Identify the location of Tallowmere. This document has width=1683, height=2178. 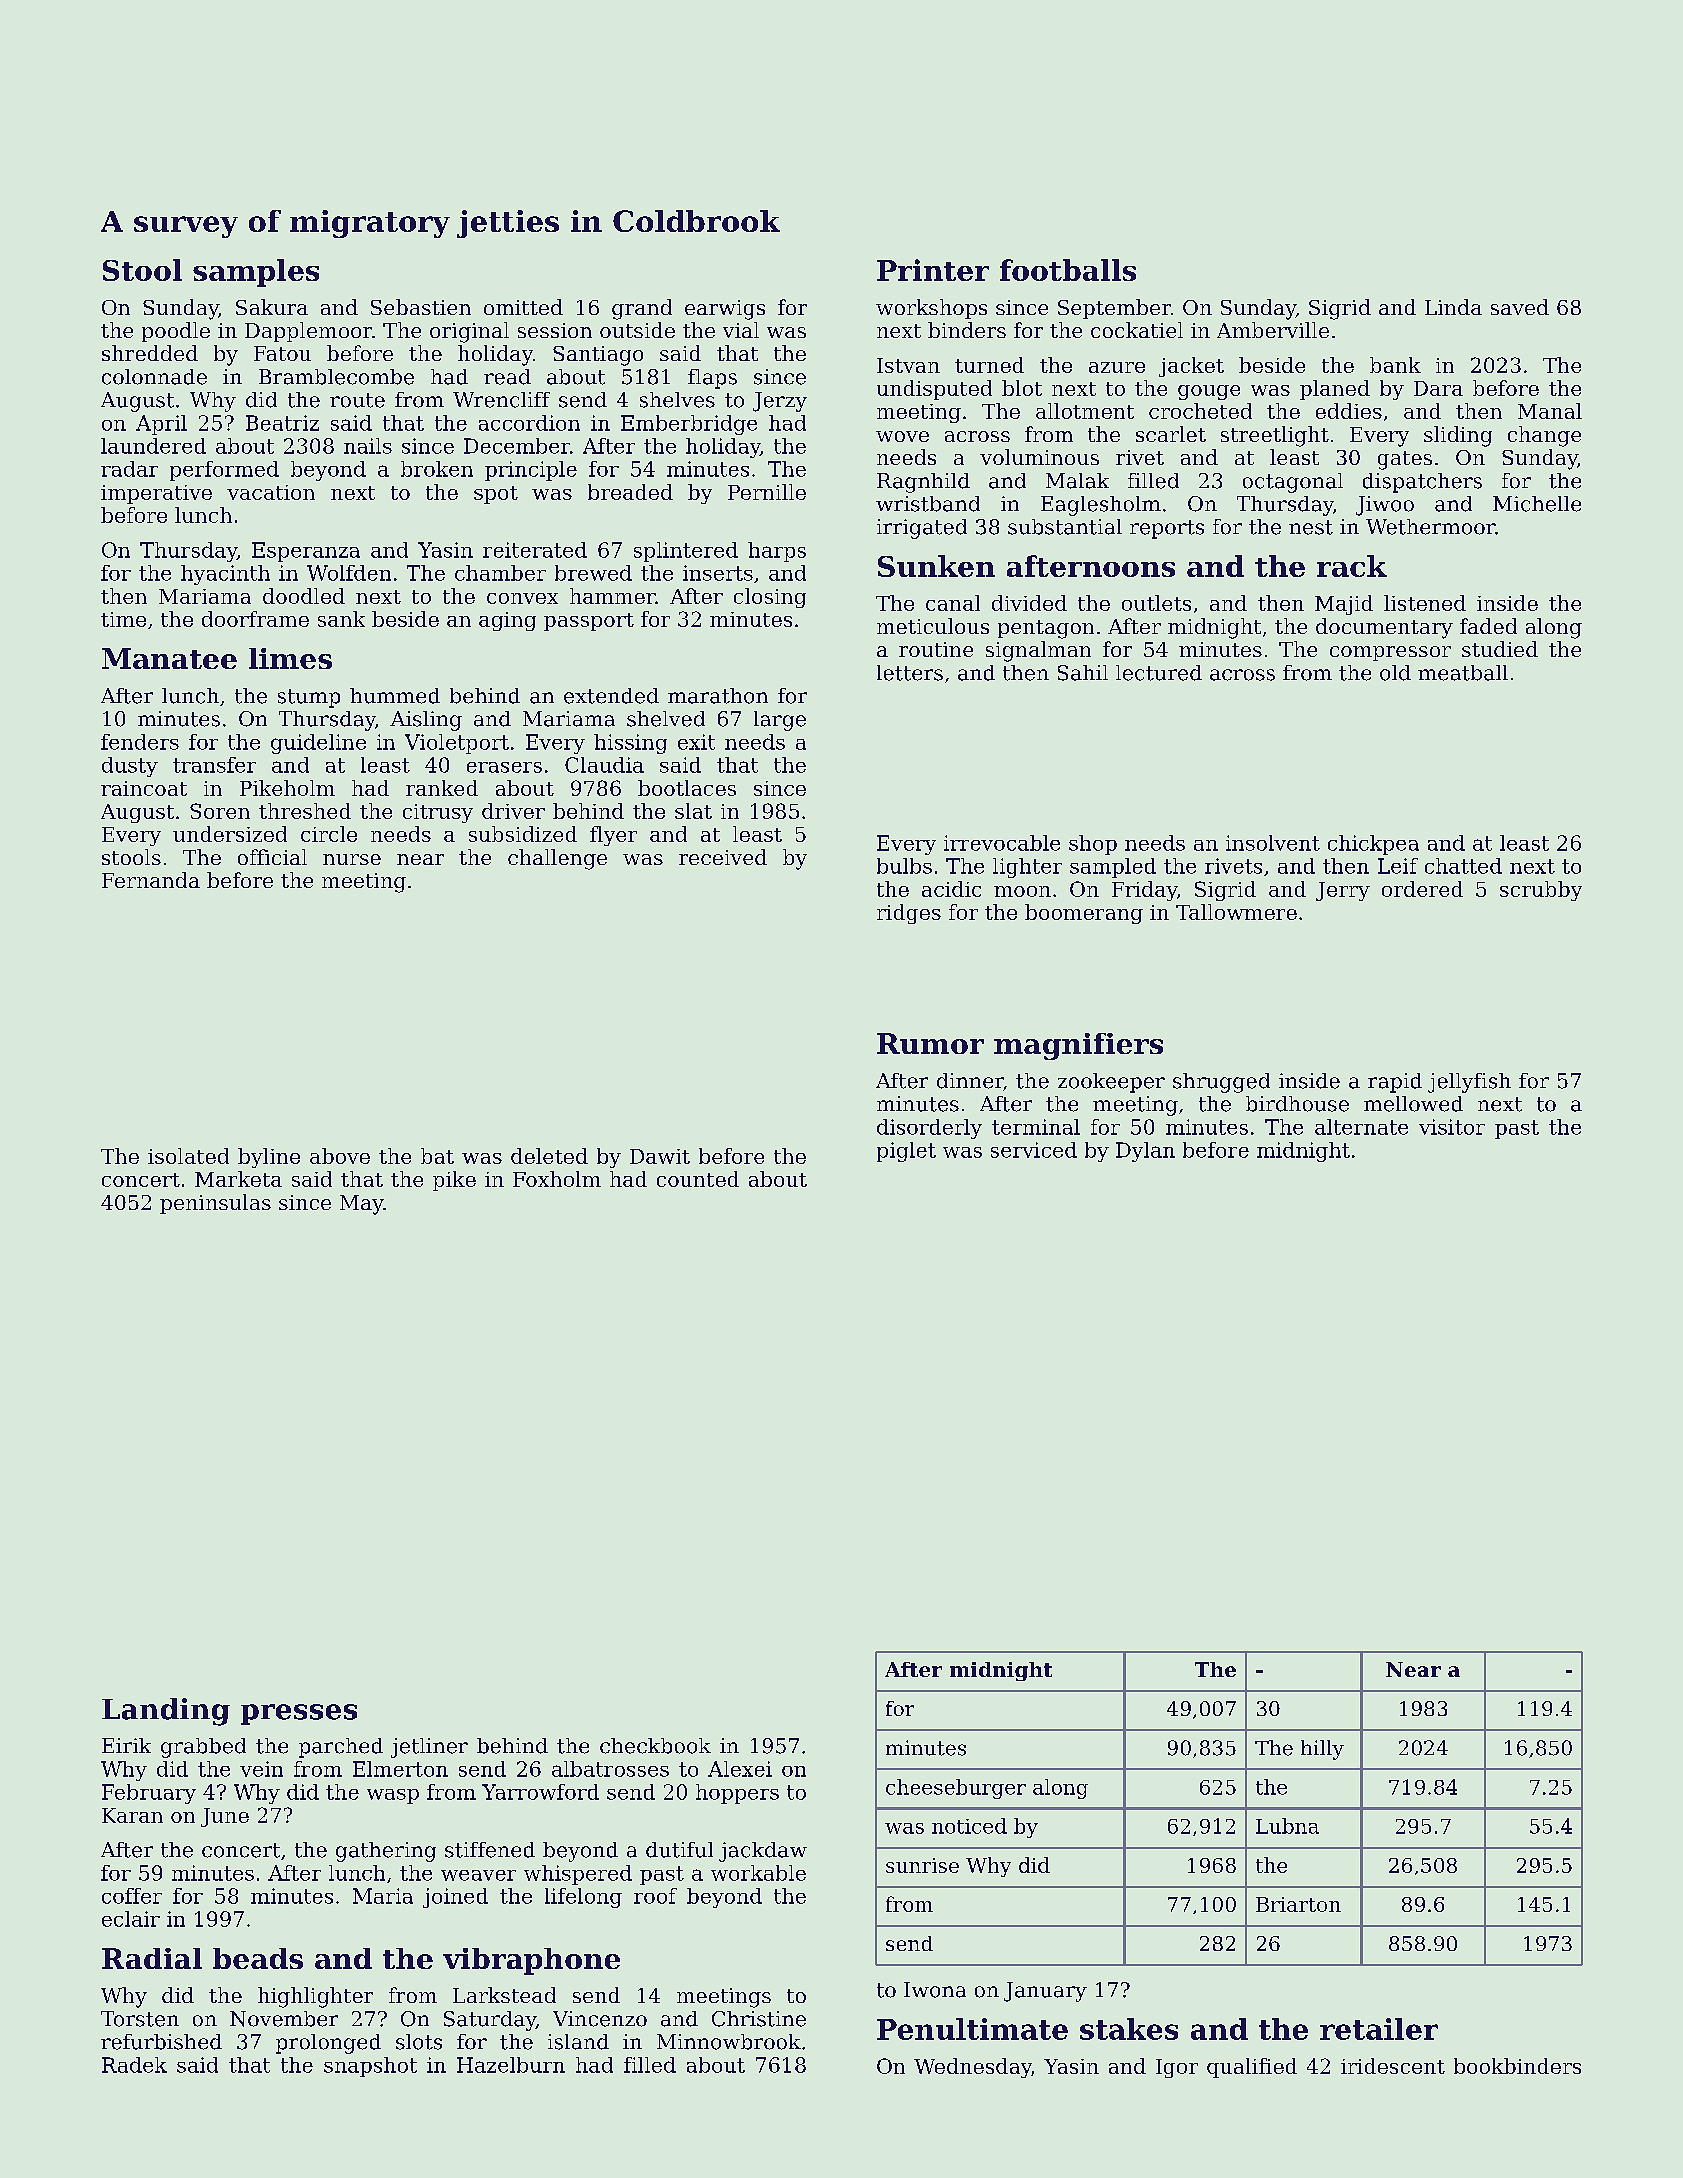
(1236, 912).
